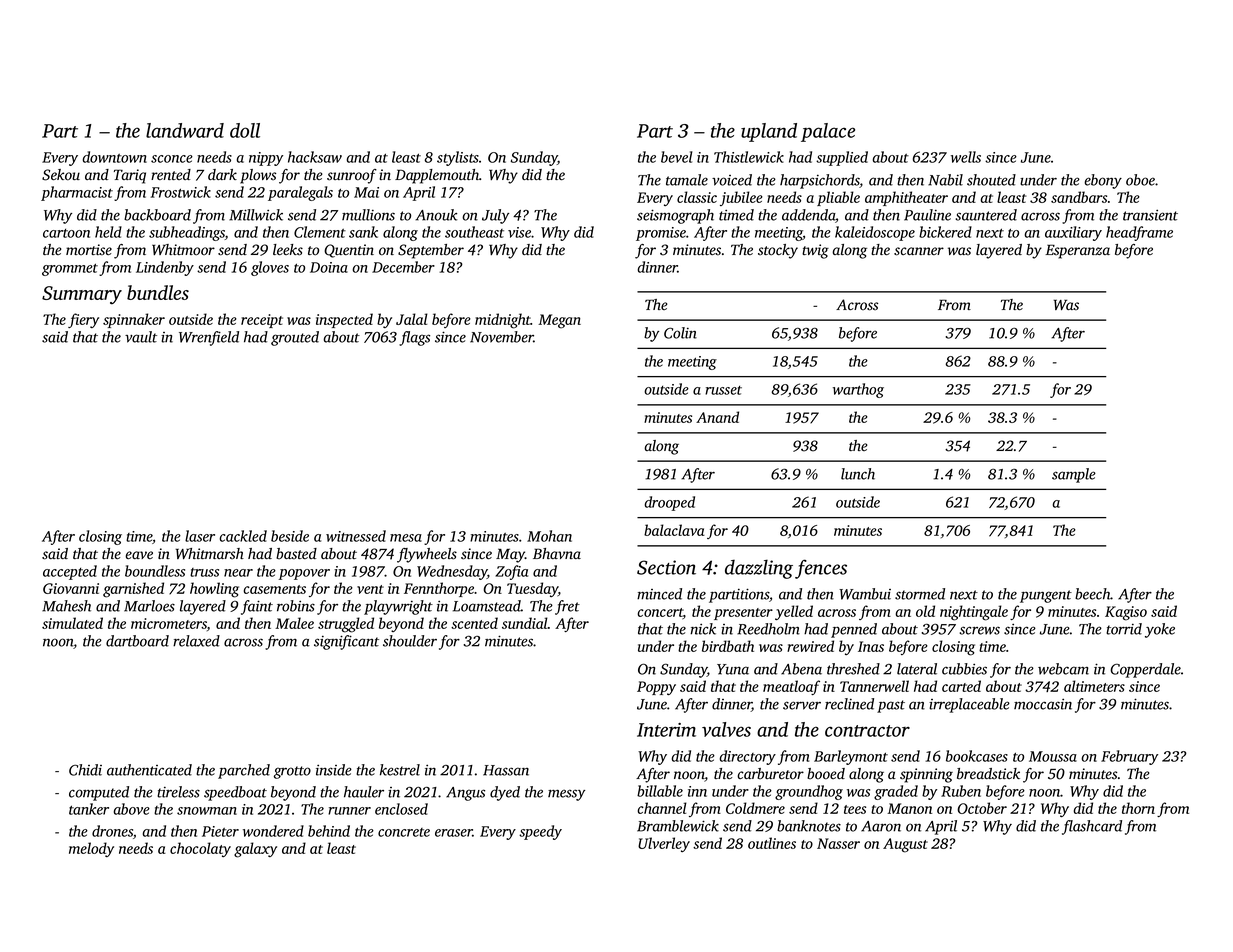 Image resolution: width=1233 pixels, height=952 pixels. Describe the element at coordinates (70, 572) in the screenshot. I see `accepted` at that location.
